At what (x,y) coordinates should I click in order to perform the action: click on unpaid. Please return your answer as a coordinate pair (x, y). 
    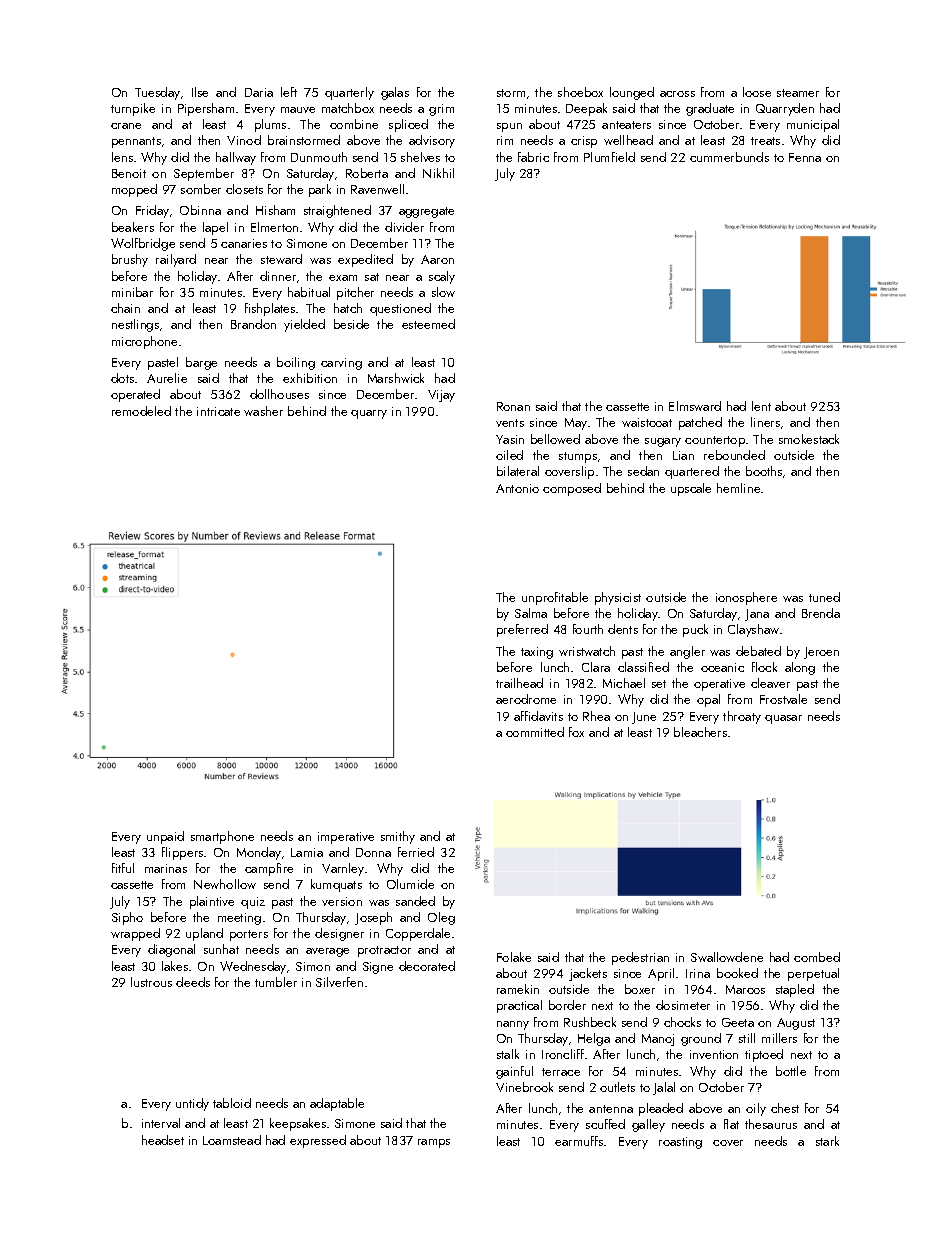
    Looking at the image, I should click on (165, 837).
